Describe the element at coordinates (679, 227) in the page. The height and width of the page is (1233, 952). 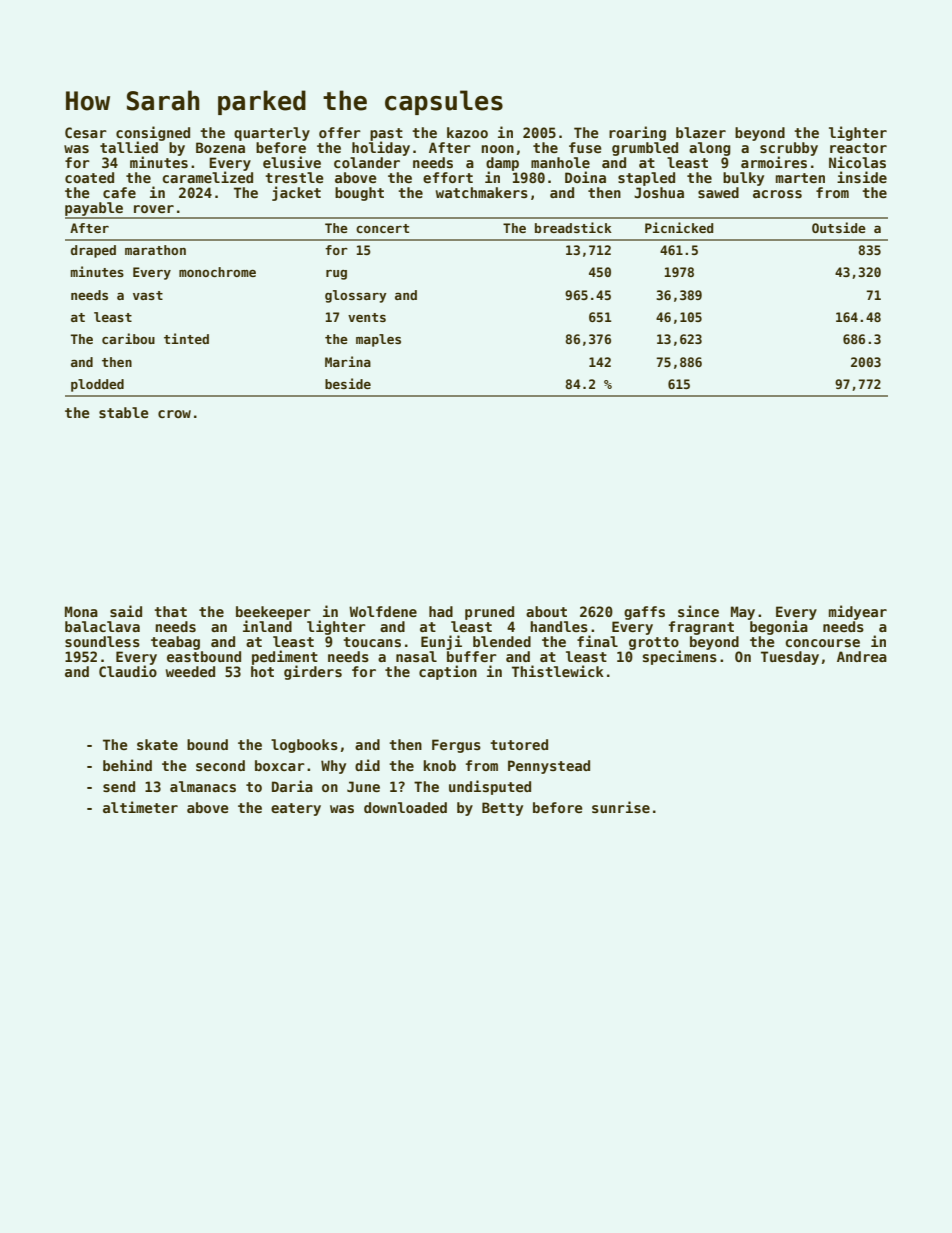
I see `Picnicked` at that location.
